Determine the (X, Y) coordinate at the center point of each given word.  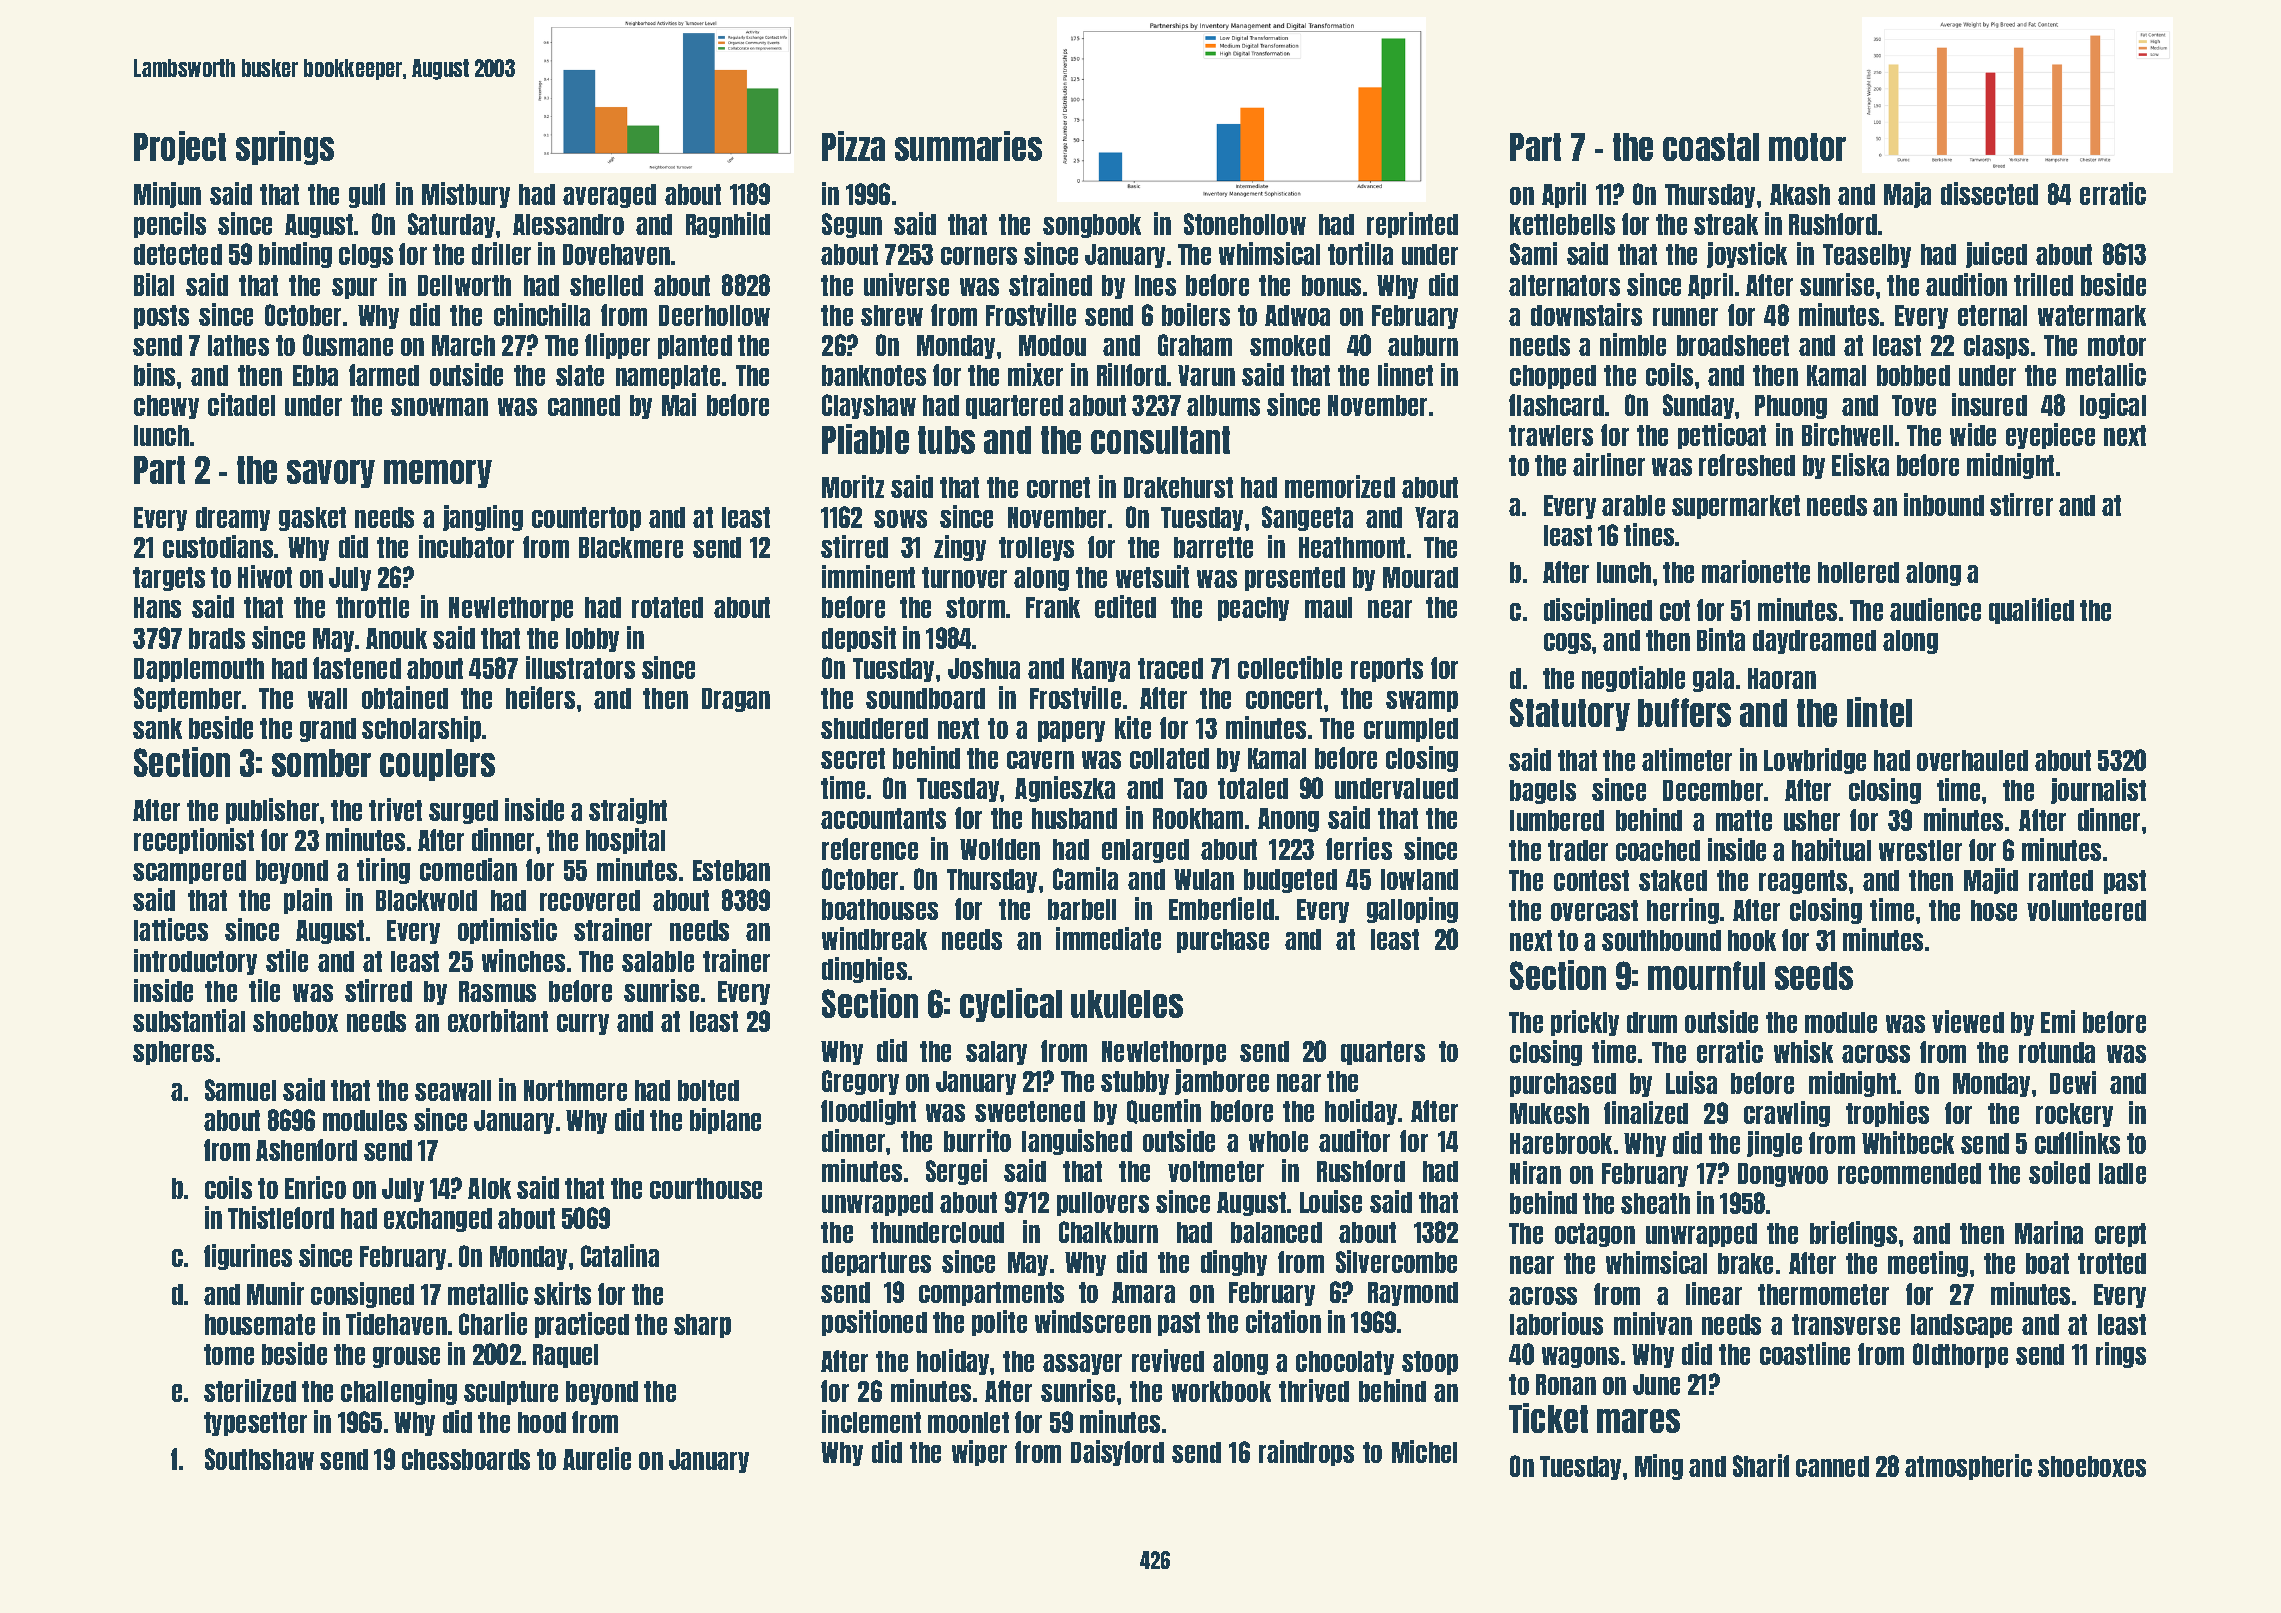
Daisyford (1117, 1453)
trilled (2043, 284)
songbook (1092, 226)
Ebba (315, 375)
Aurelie (597, 1458)
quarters (1383, 1053)
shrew (892, 315)
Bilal (154, 284)
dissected (1989, 193)
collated (1169, 758)
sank (157, 728)
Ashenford (306, 1150)
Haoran (1782, 678)
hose (1994, 910)
